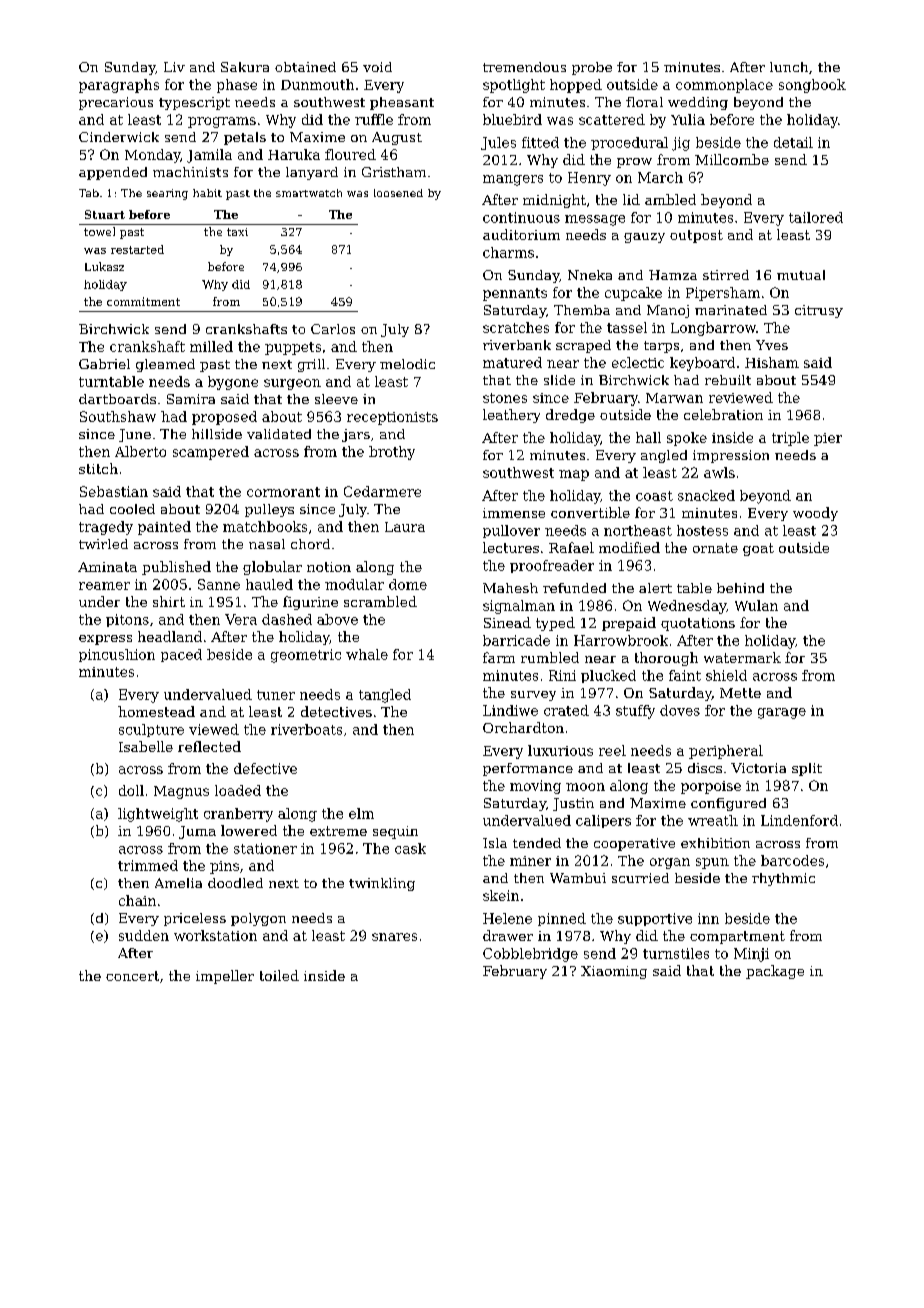  I want to click on painted, so click(164, 528).
